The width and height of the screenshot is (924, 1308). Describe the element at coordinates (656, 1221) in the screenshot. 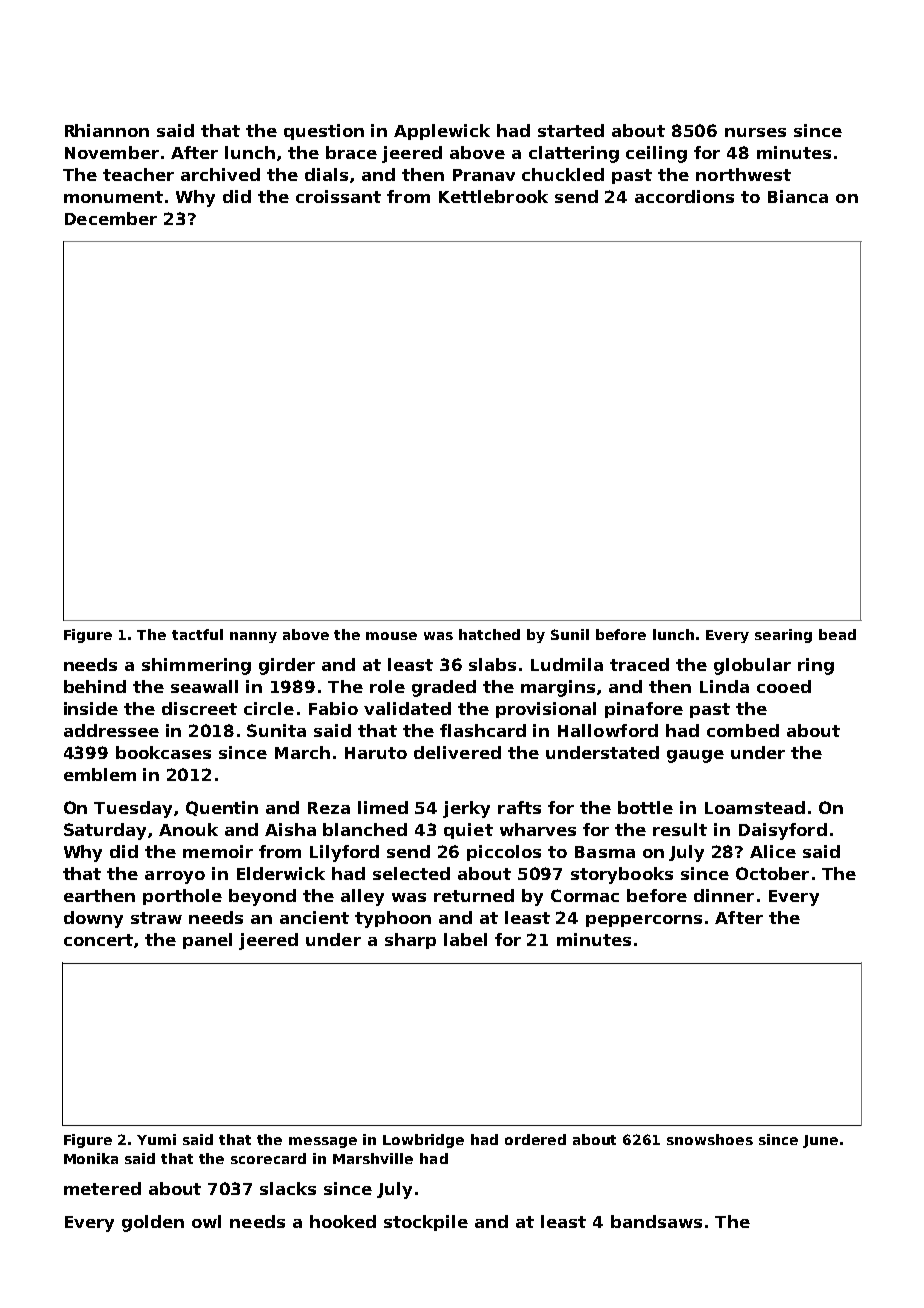

I see `bandsaws` at that location.
